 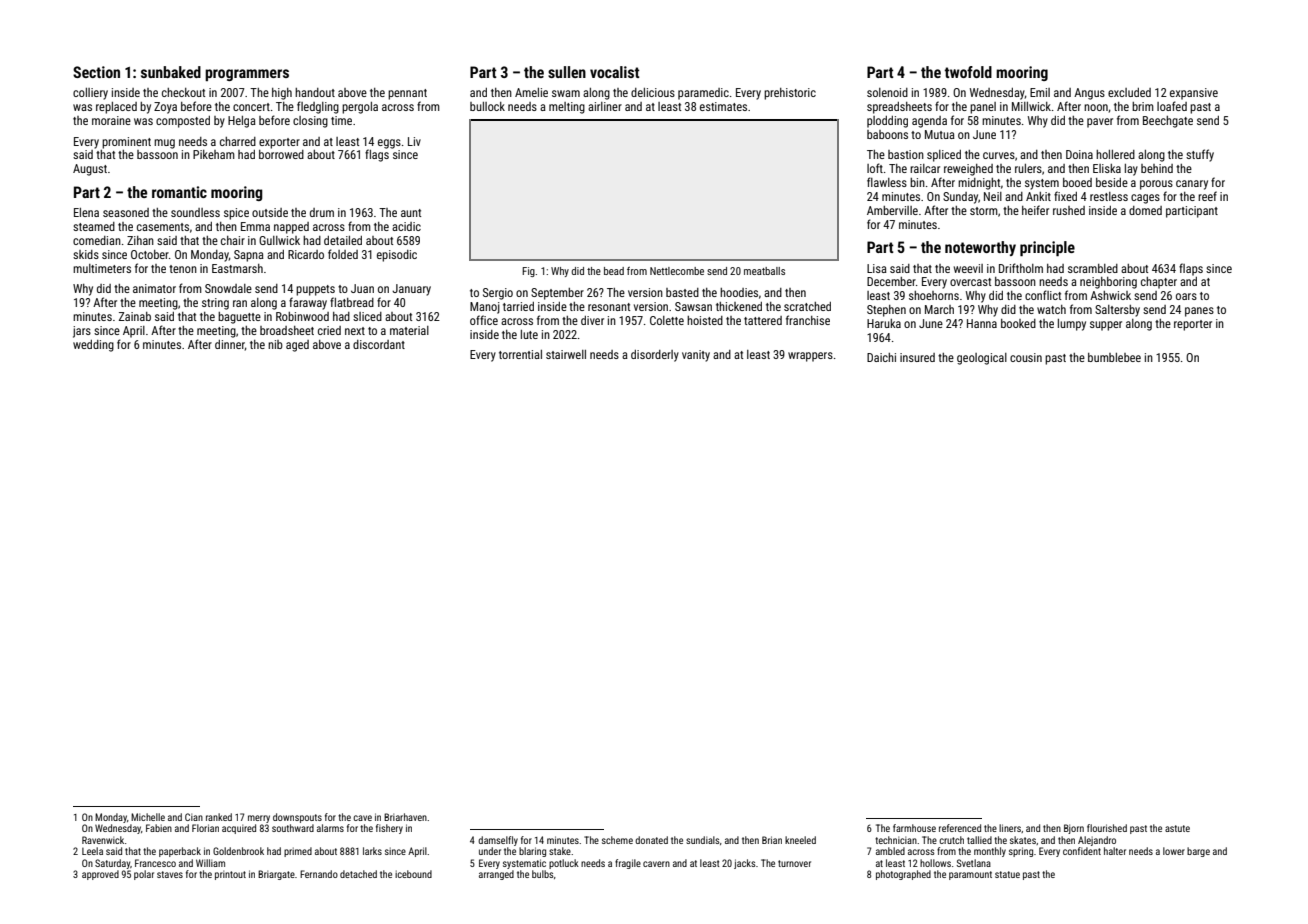 What do you see at coordinates (520, 354) in the screenshot?
I see `torrential` at bounding box center [520, 354].
